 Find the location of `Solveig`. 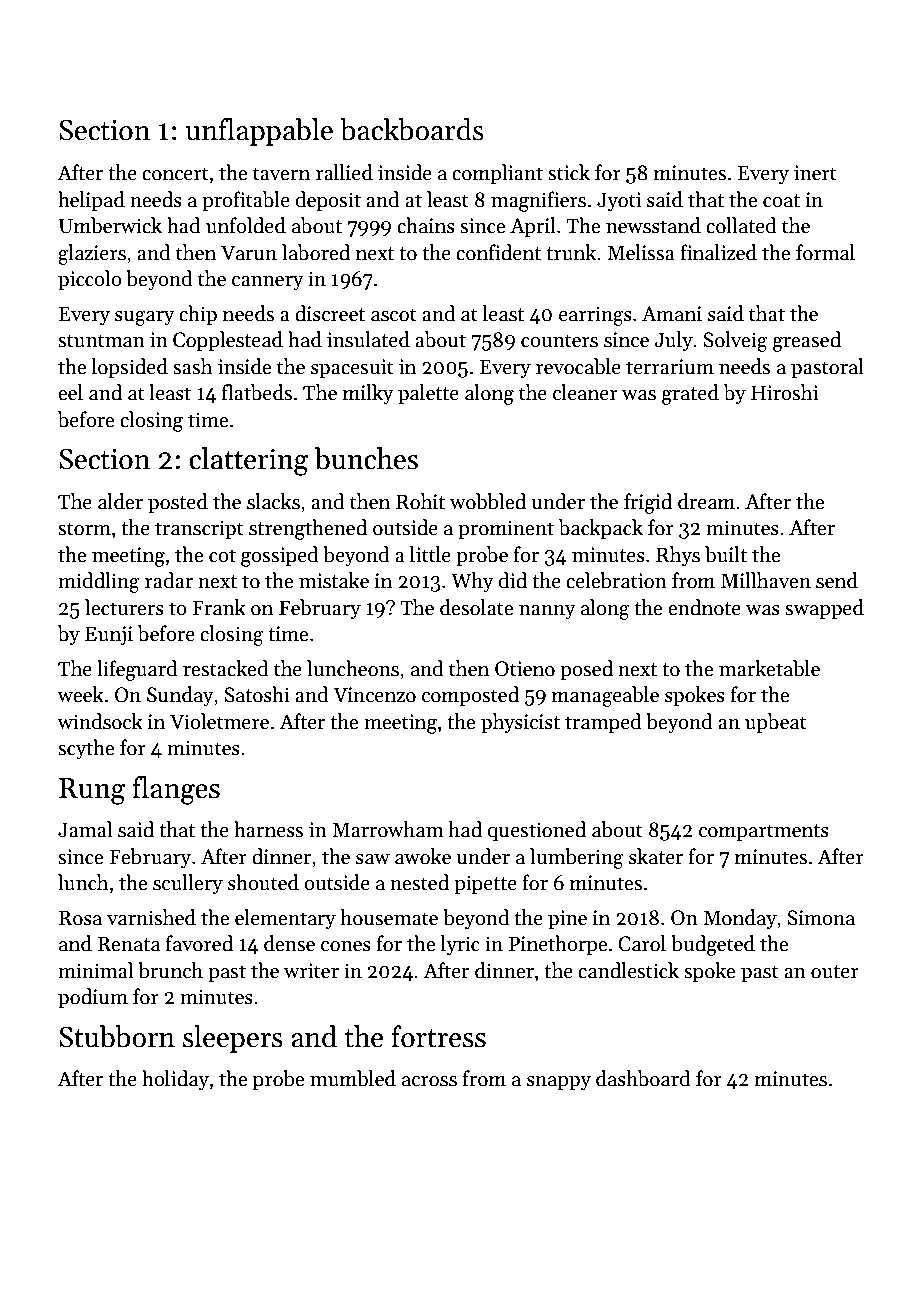

Solveig is located at coordinates (735, 341).
